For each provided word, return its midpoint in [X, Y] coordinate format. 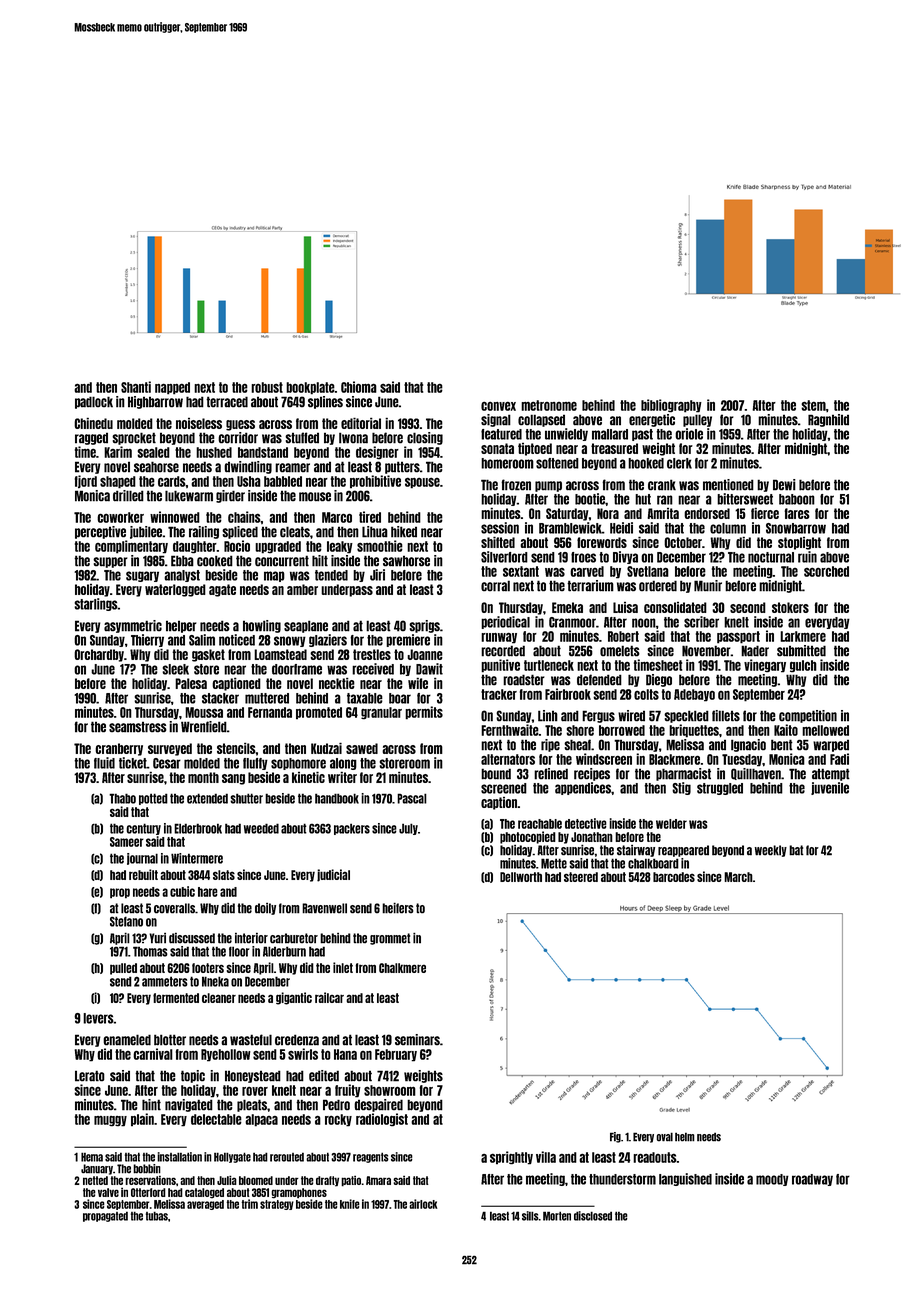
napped [172, 388]
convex [498, 406]
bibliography [671, 406]
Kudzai [326, 748]
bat [796, 850]
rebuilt [143, 874]
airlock [423, 1204]
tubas [157, 1216]
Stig [681, 788]
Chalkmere [402, 968]
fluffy [255, 764]
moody [772, 1180]
